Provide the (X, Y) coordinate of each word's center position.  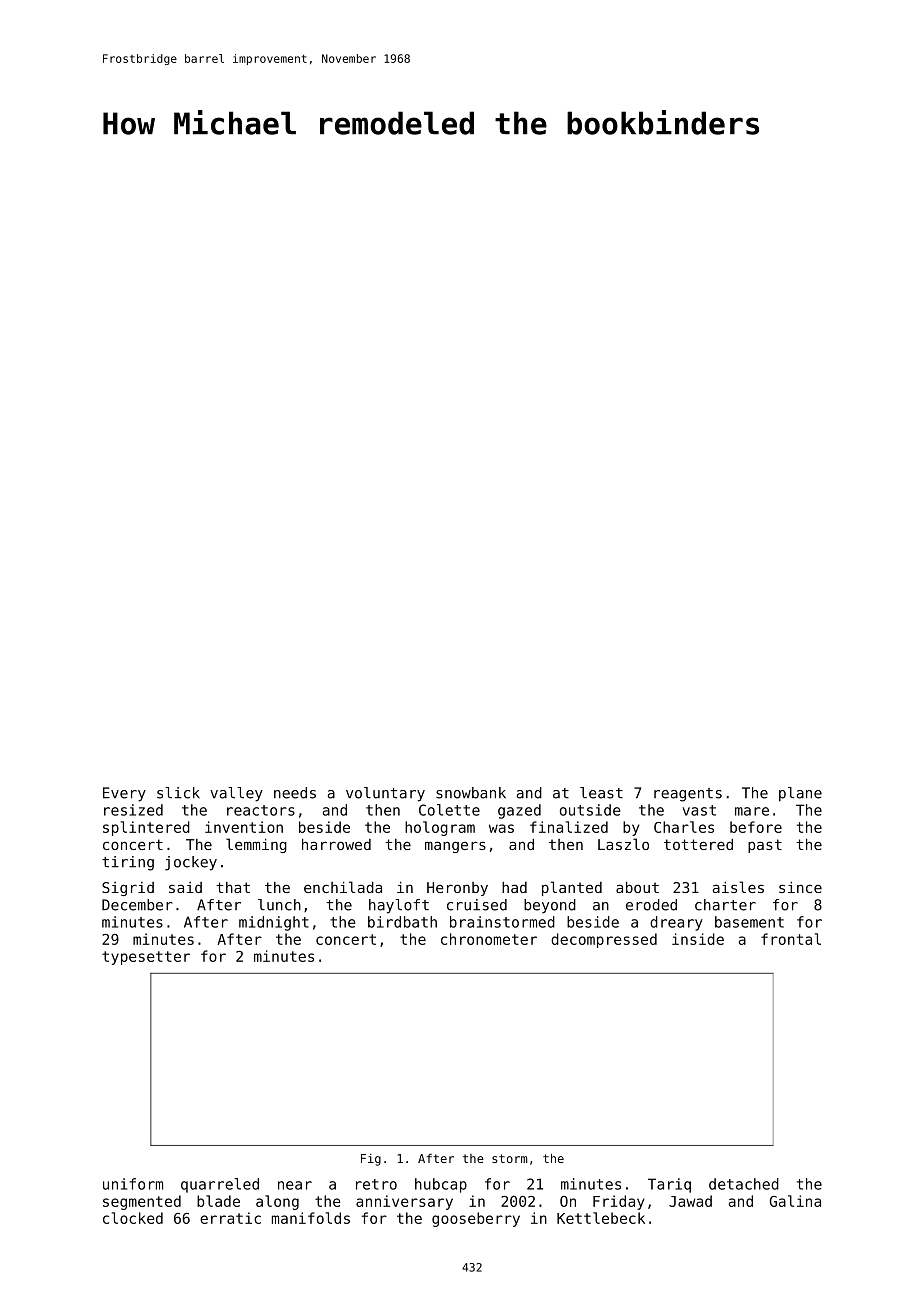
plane (800, 794)
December (137, 905)
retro (376, 1184)
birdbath (402, 922)
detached (744, 1184)
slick (178, 793)
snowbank (471, 793)
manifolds (311, 1218)
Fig (371, 1160)
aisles (738, 887)
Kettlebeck (601, 1218)
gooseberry (476, 1219)
